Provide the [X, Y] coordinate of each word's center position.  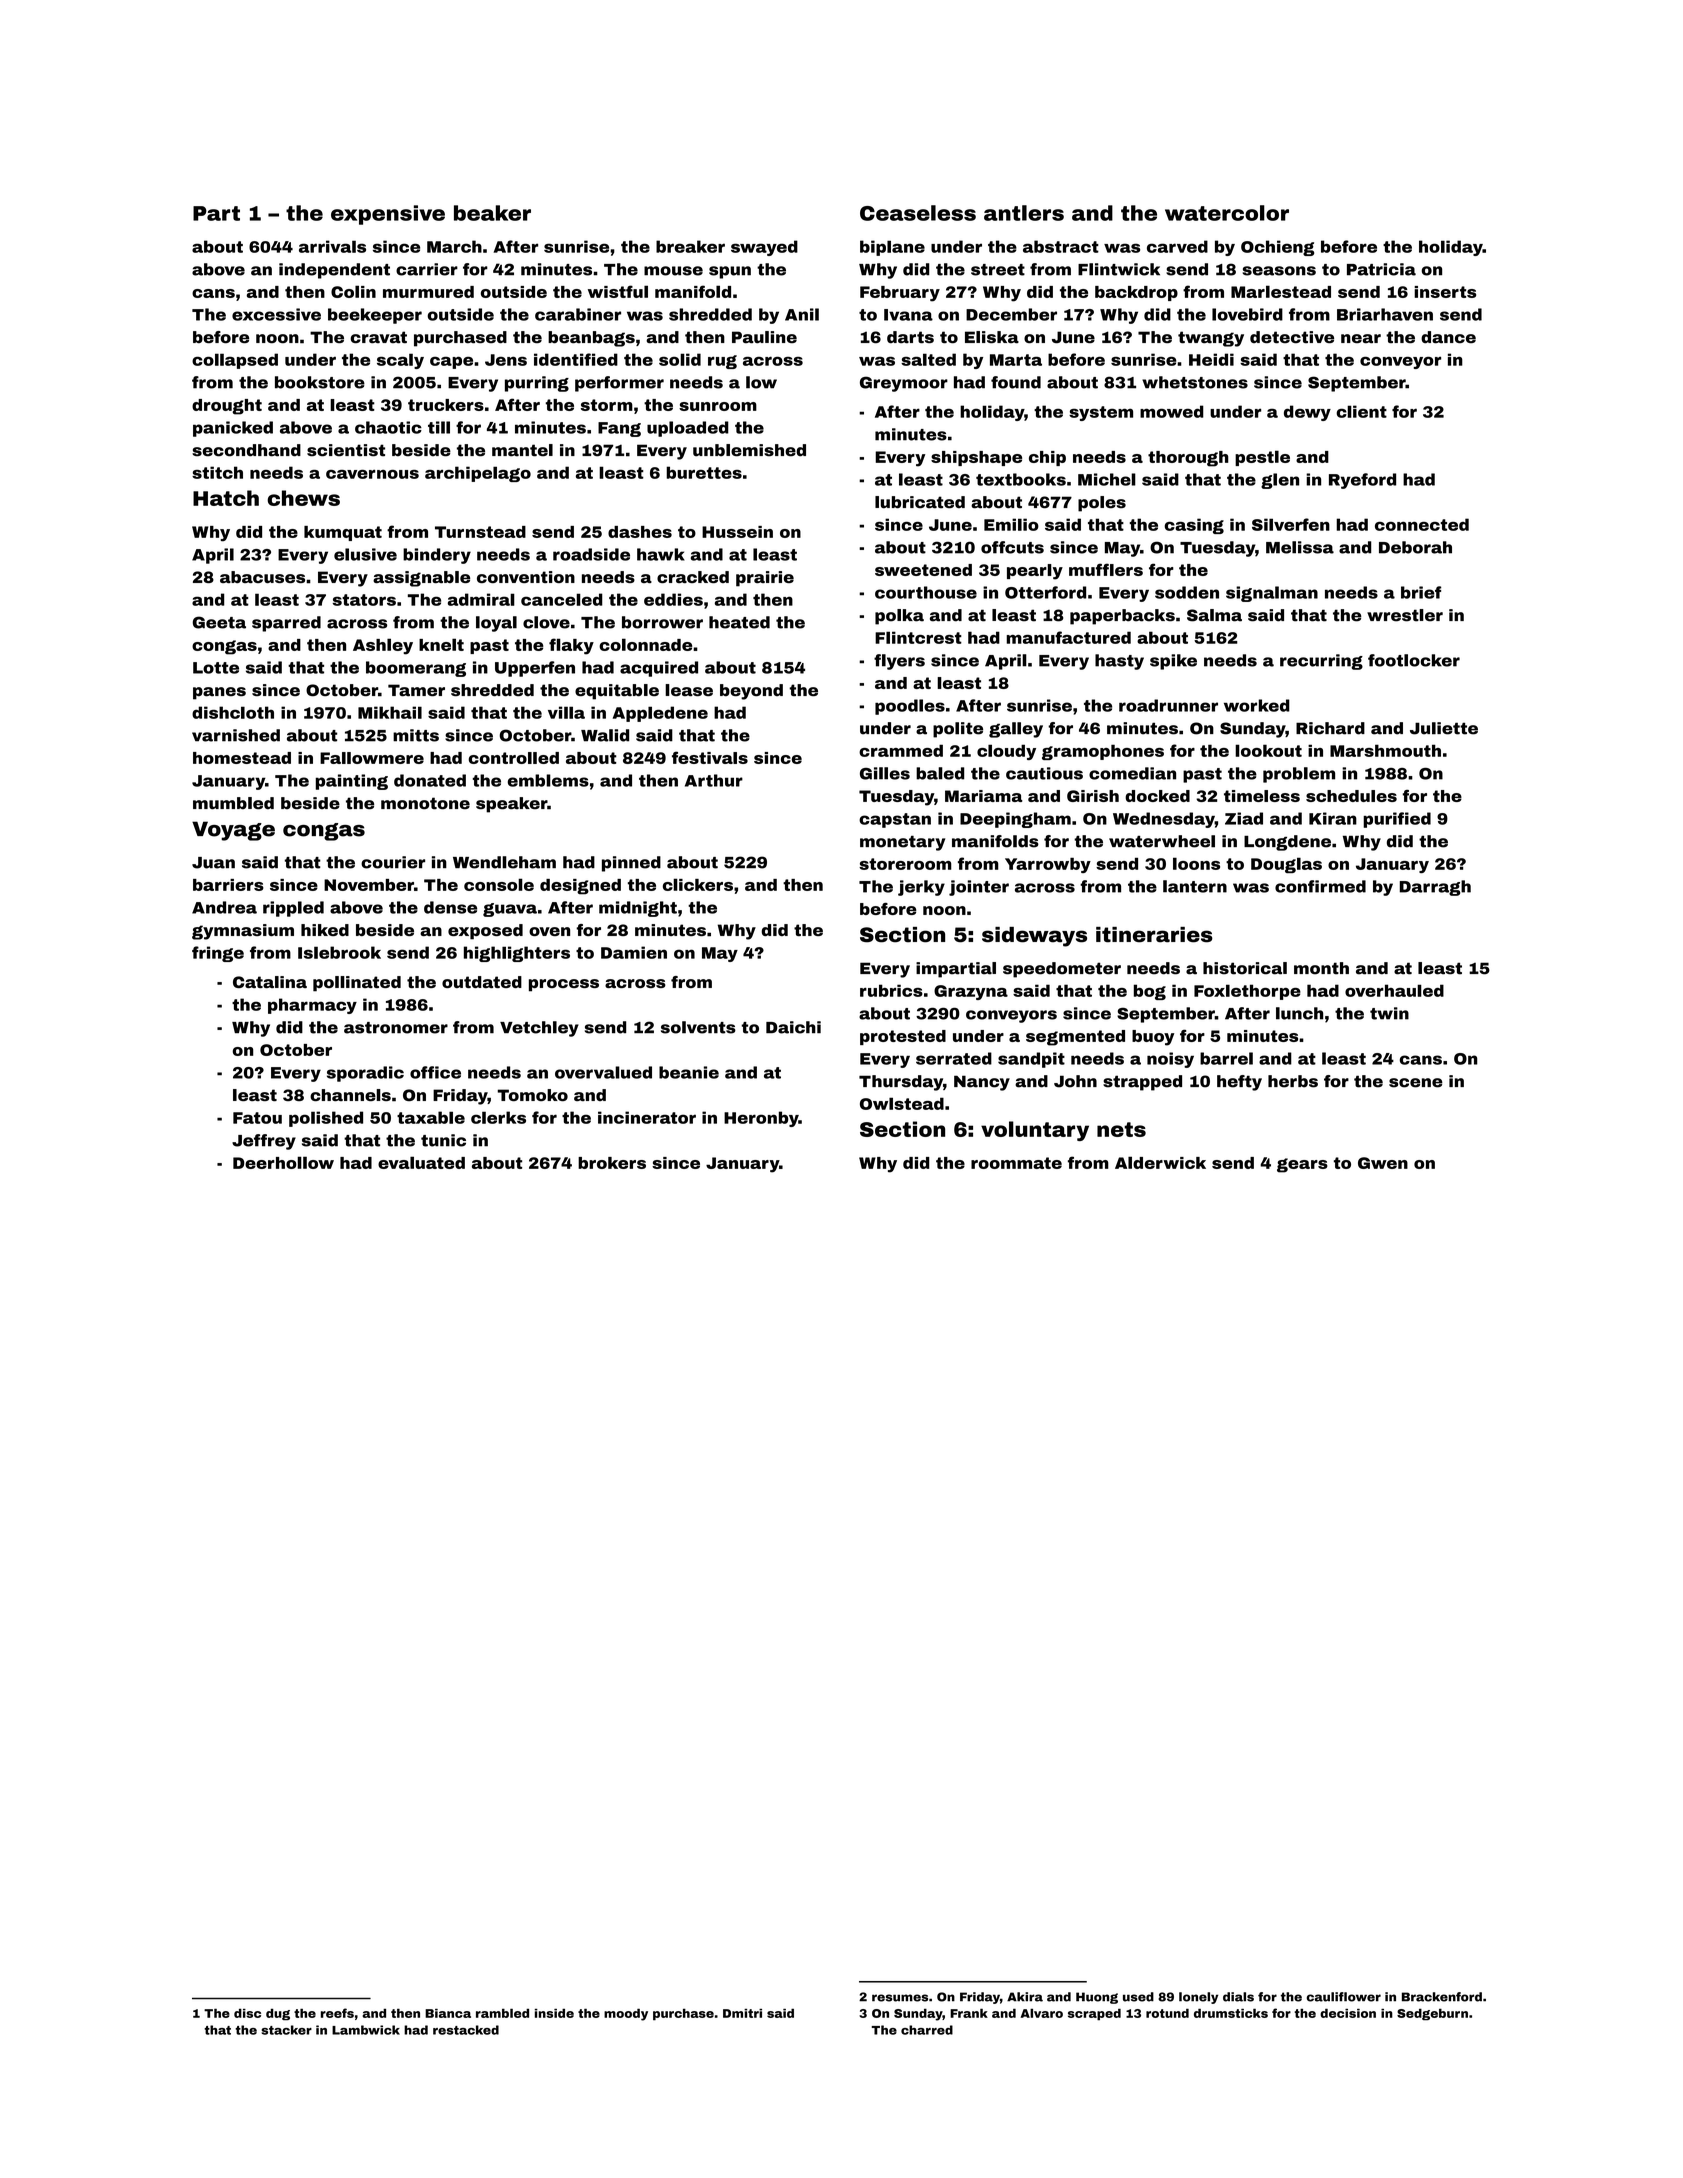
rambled [502, 2013]
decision [1348, 2013]
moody [626, 2014]
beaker [492, 213]
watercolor [1227, 213]
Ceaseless [918, 213]
